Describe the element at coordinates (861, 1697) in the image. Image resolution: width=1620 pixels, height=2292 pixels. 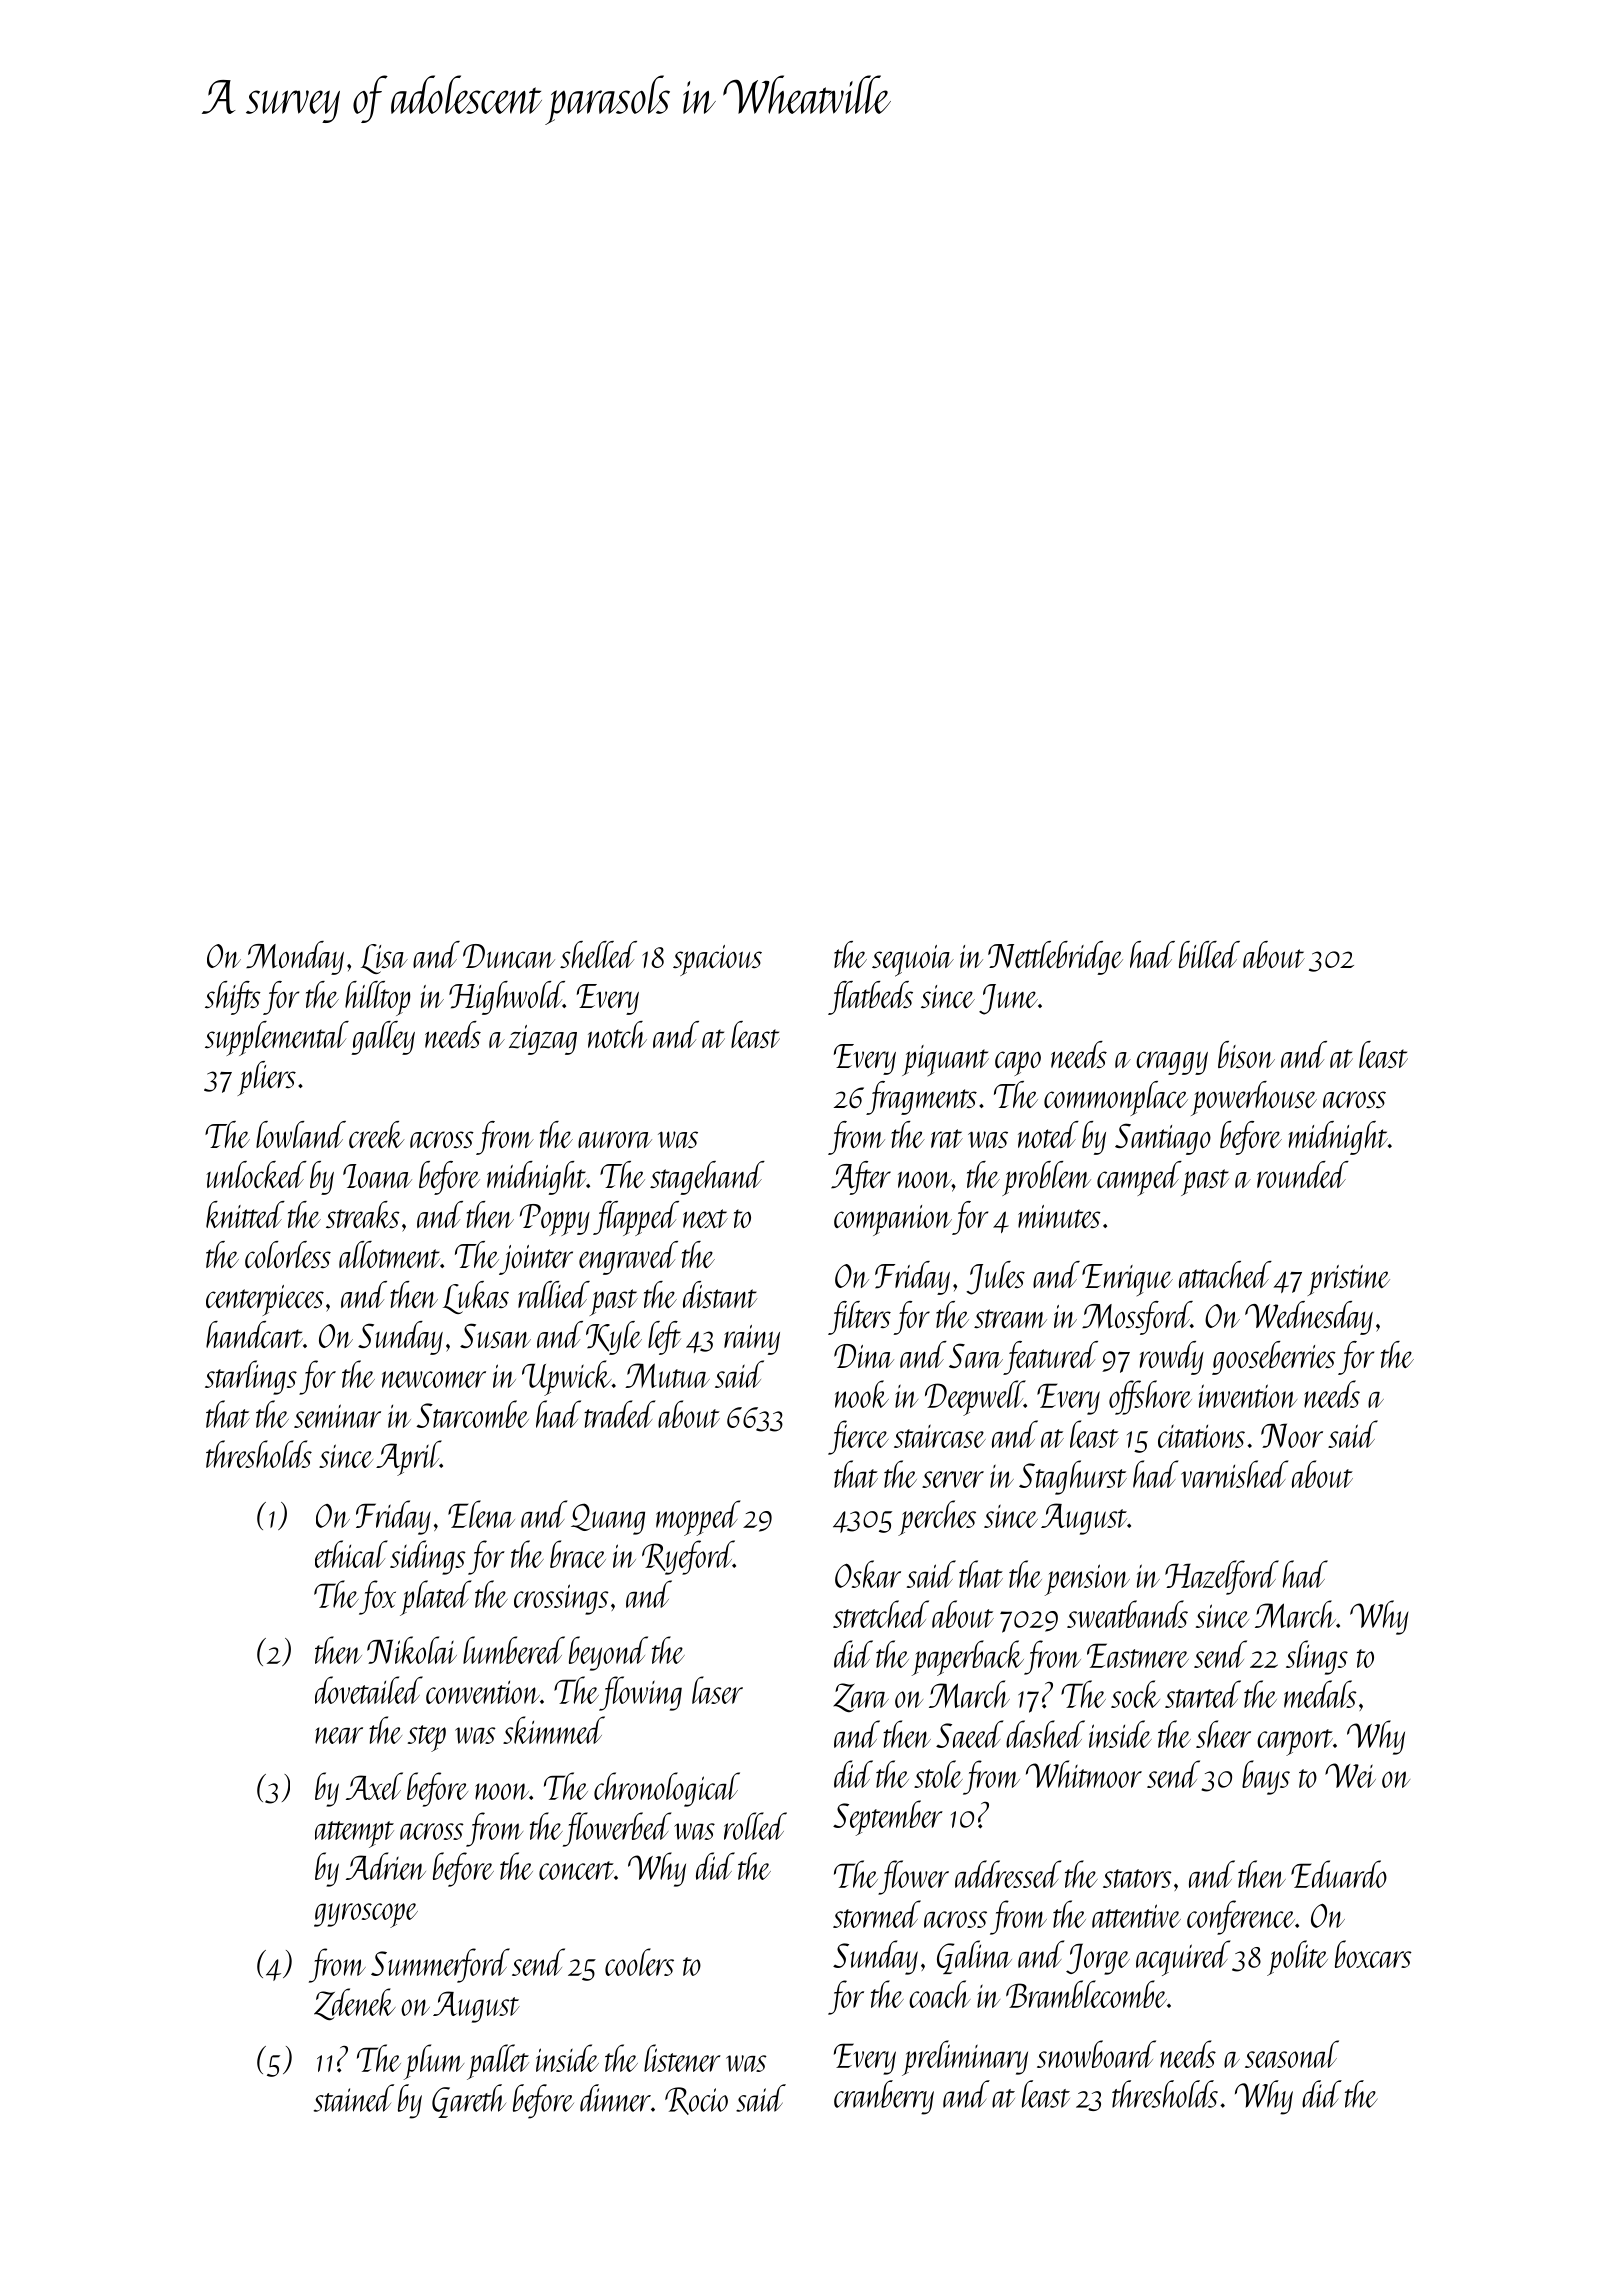
I see `Zara` at that location.
